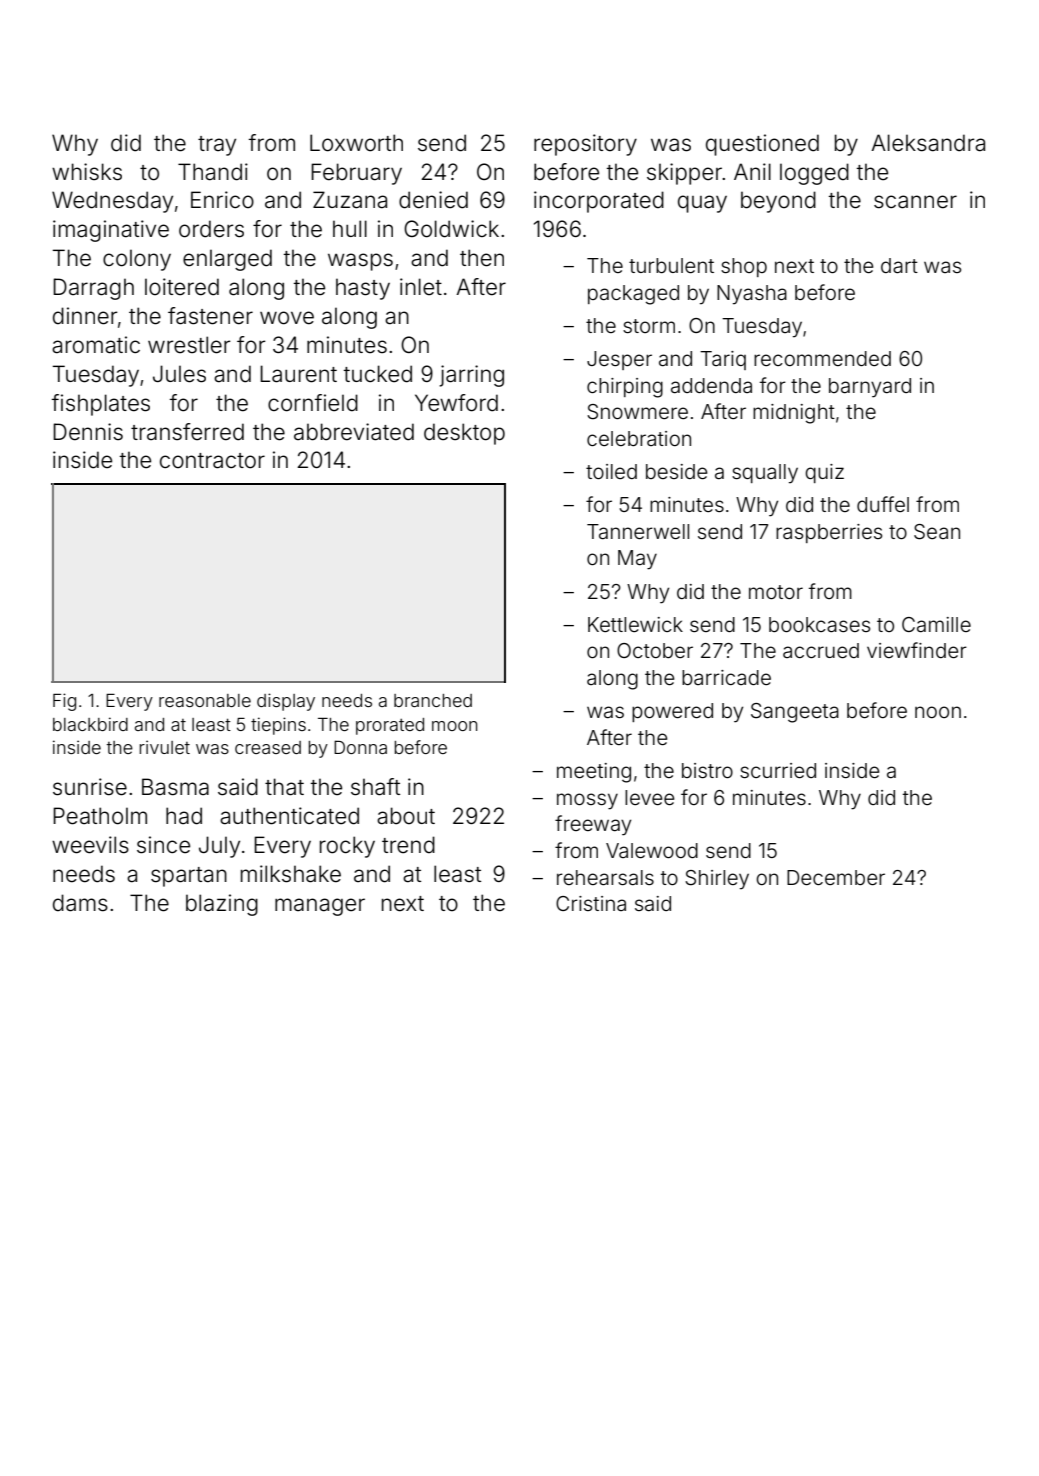 This document has width=1039, height=1476. What do you see at coordinates (671, 265) in the document?
I see `turbulent` at bounding box center [671, 265].
